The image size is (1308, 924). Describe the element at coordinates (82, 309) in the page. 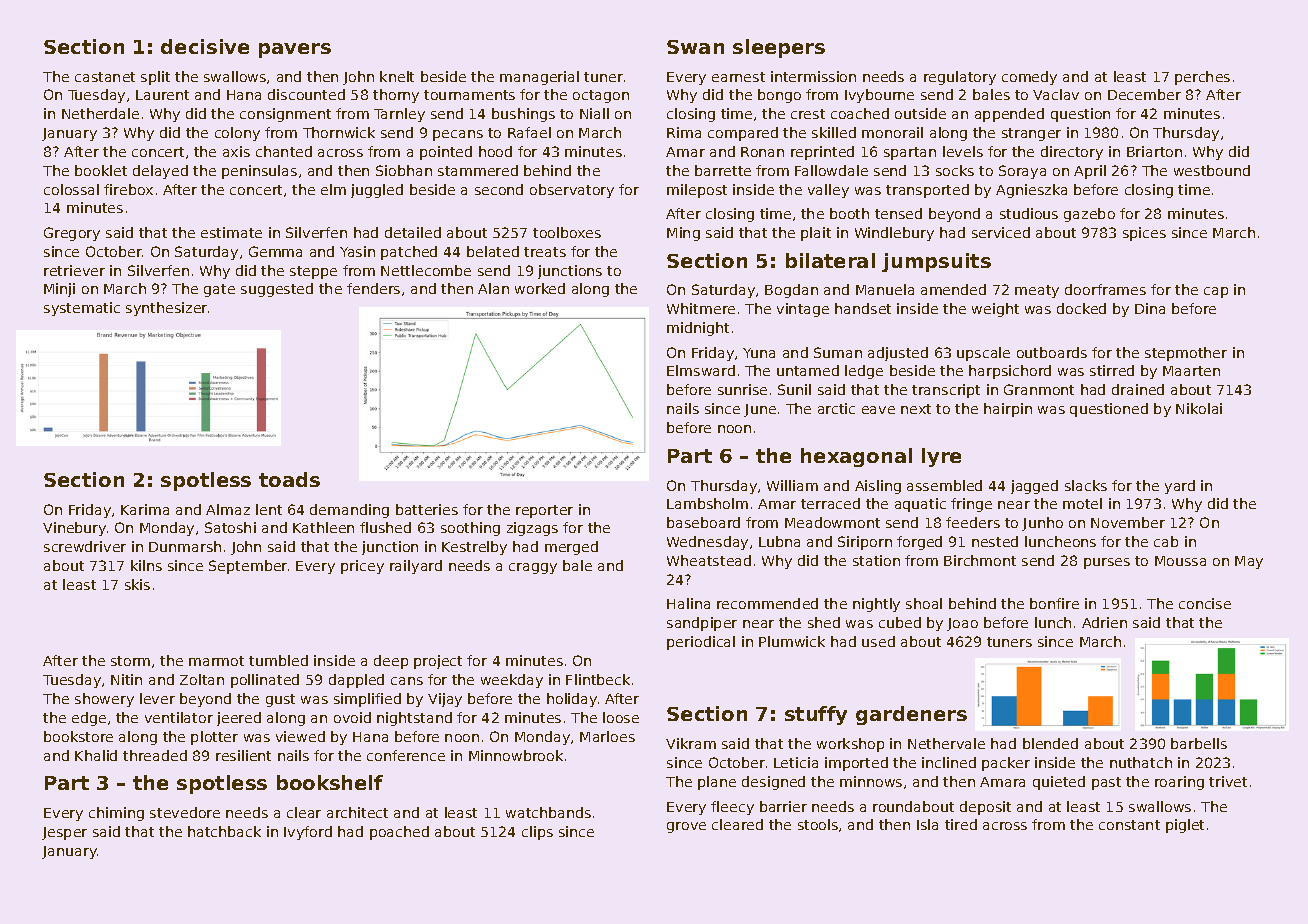

I see `systematic` at that location.
